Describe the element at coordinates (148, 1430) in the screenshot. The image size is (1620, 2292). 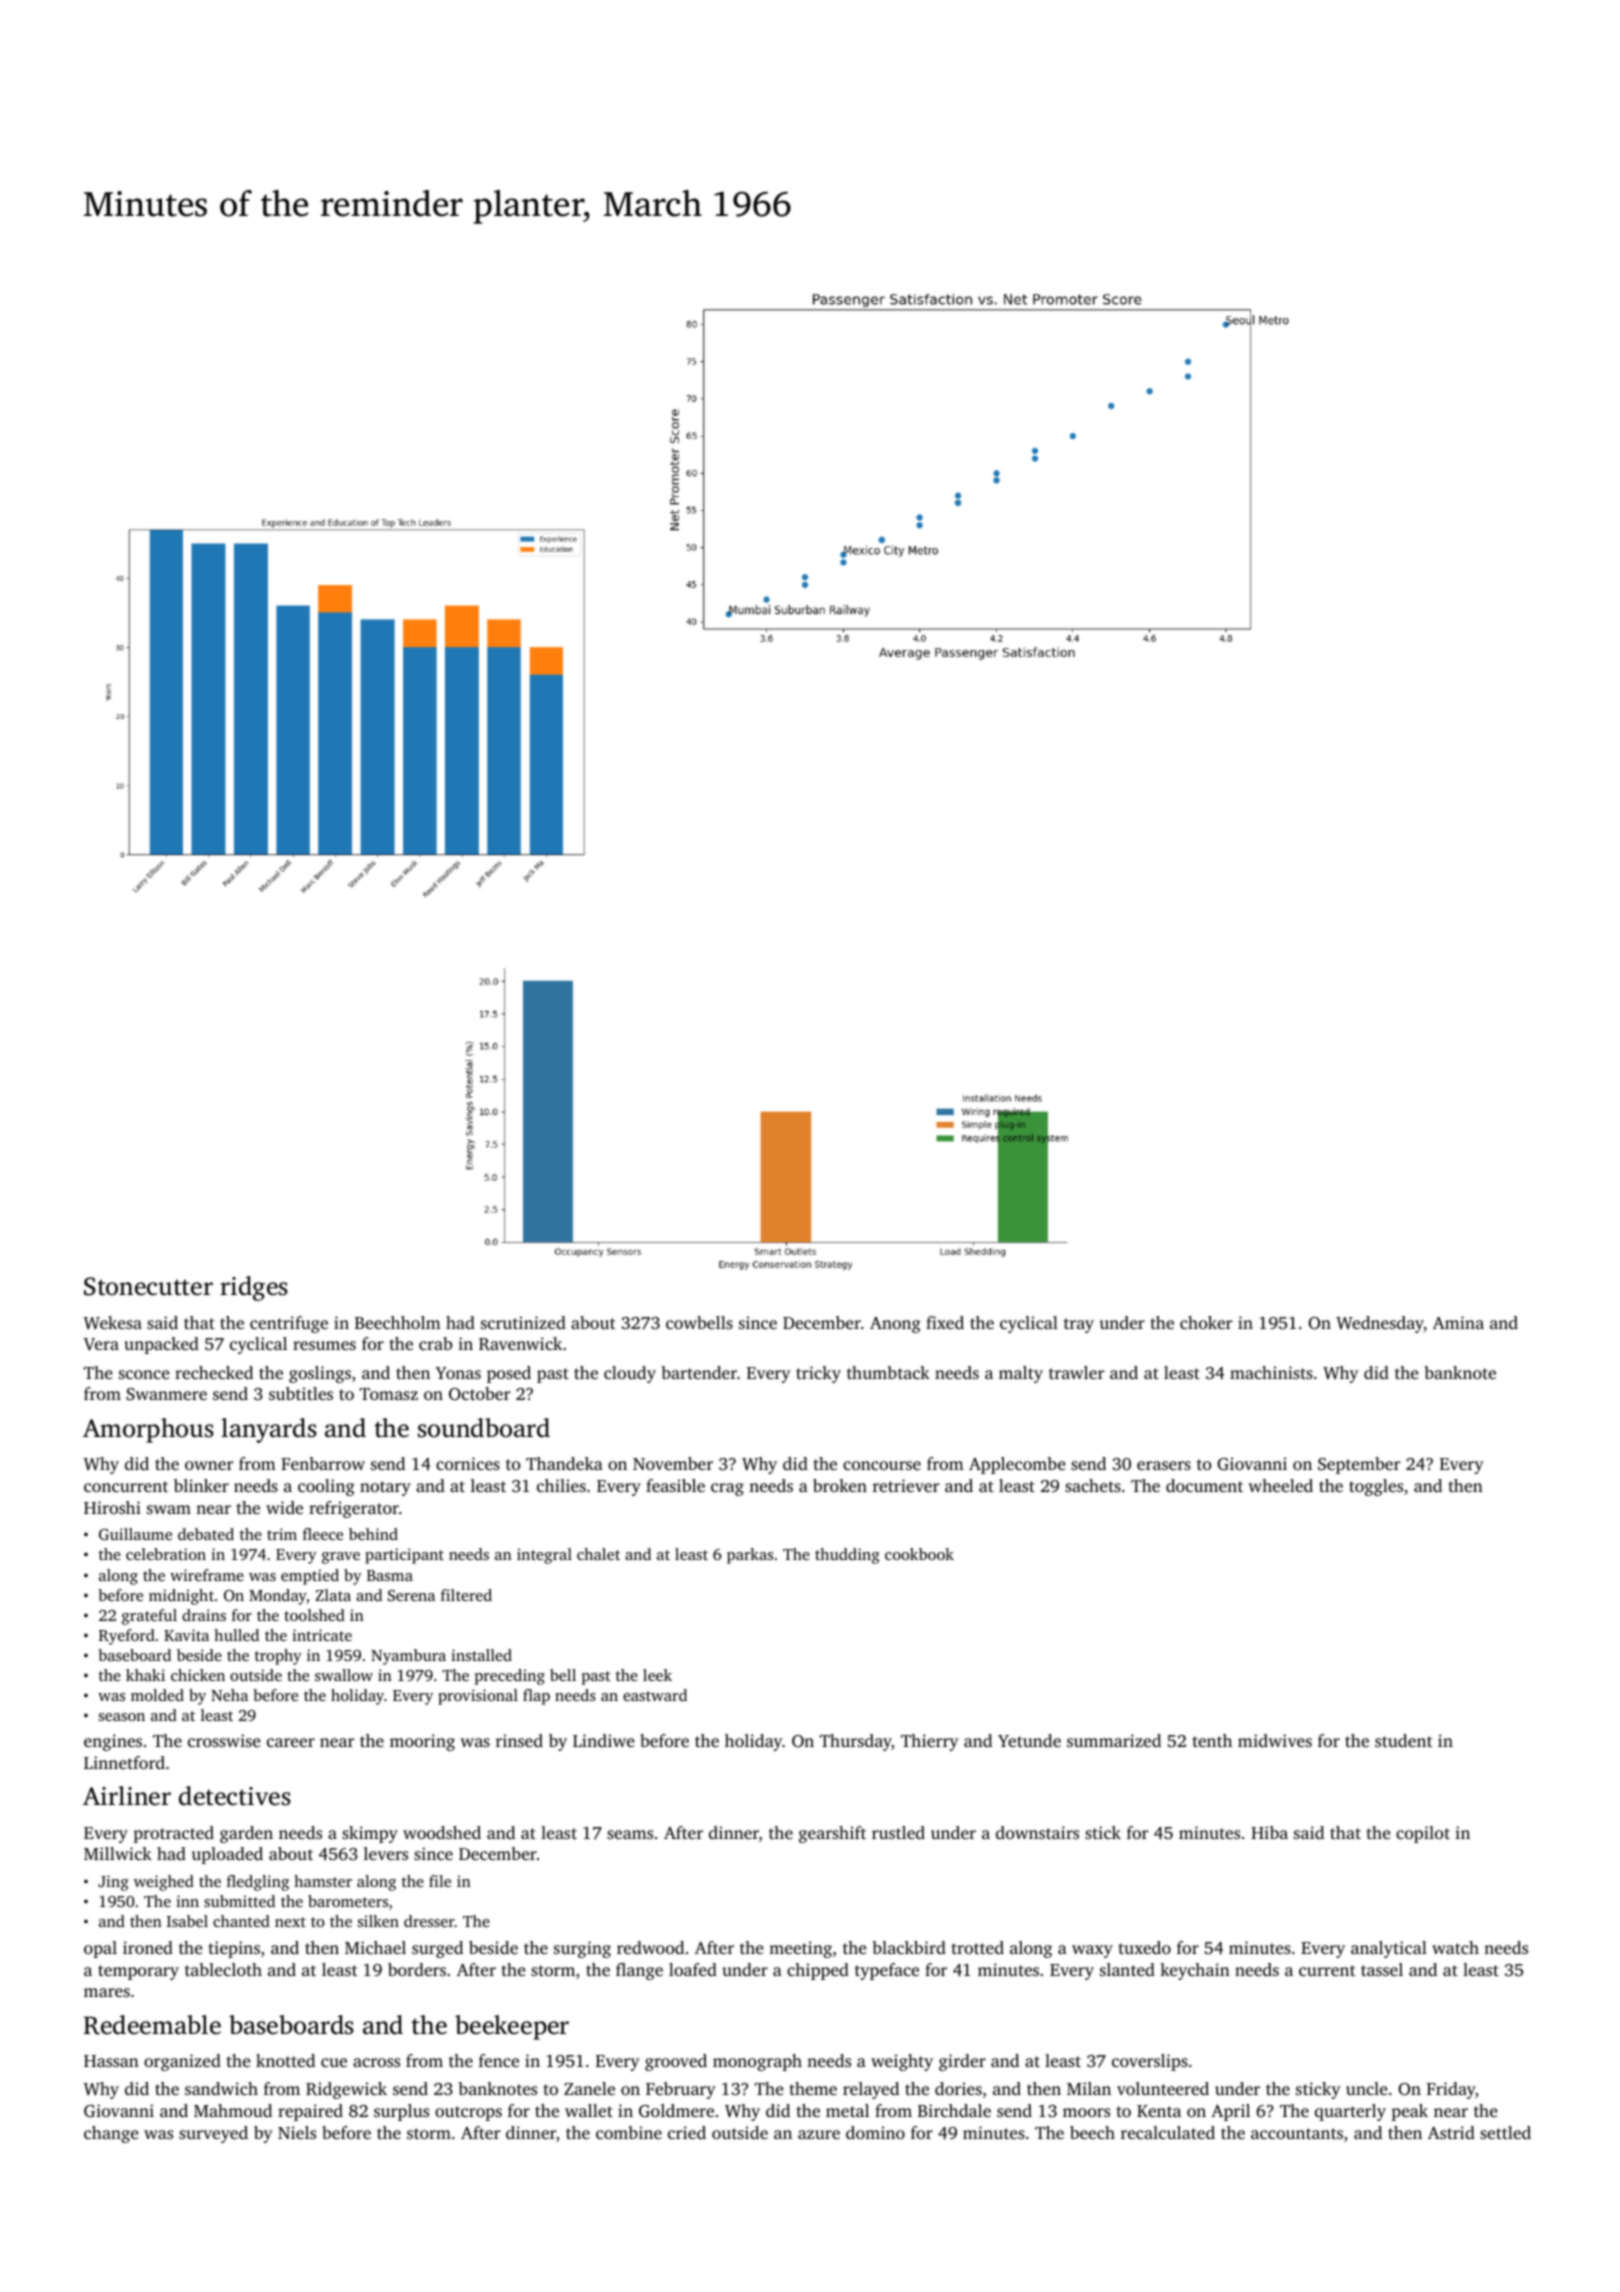
I see `Amorphous` at that location.
